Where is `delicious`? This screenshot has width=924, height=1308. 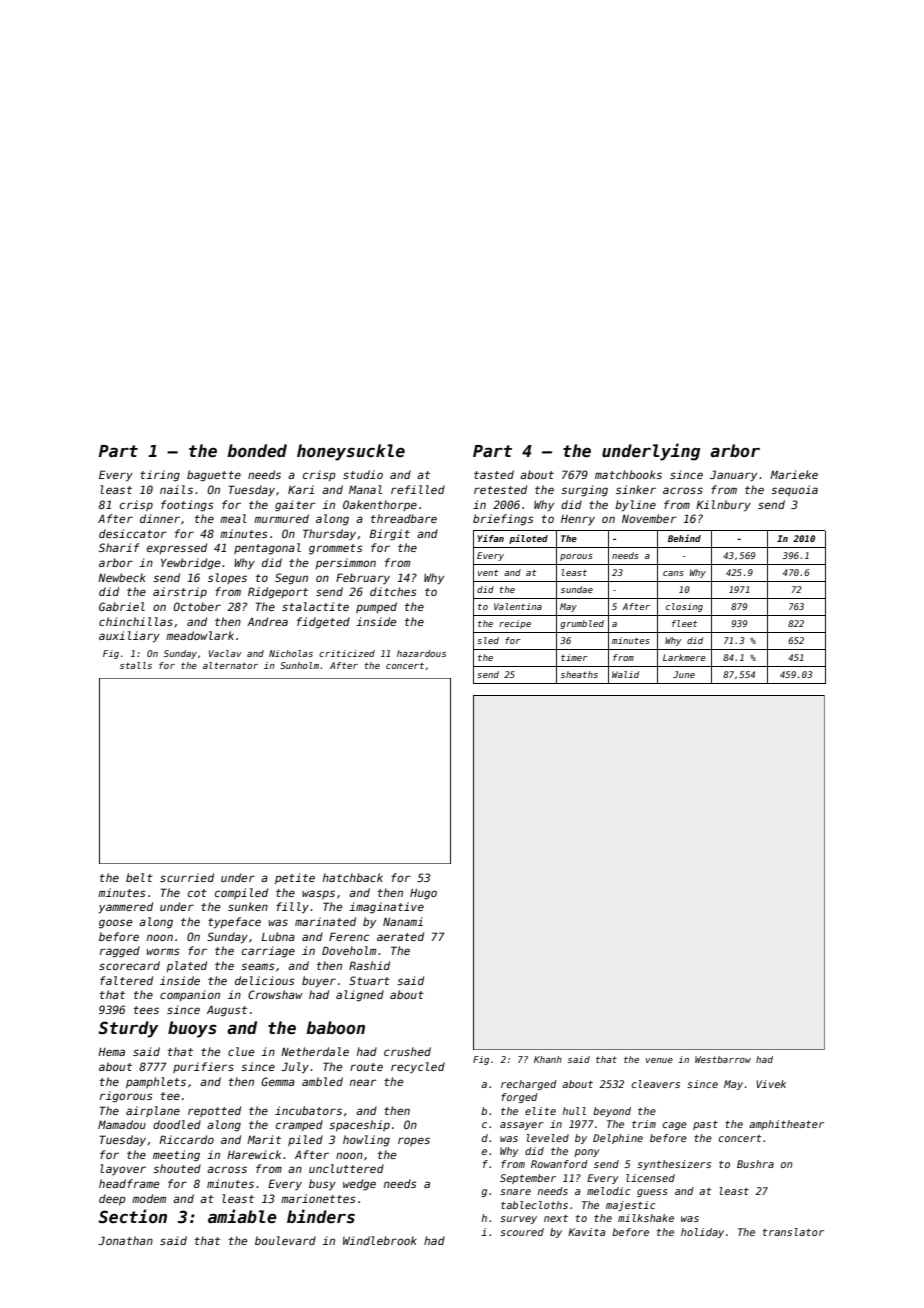
delicious is located at coordinates (265, 980).
